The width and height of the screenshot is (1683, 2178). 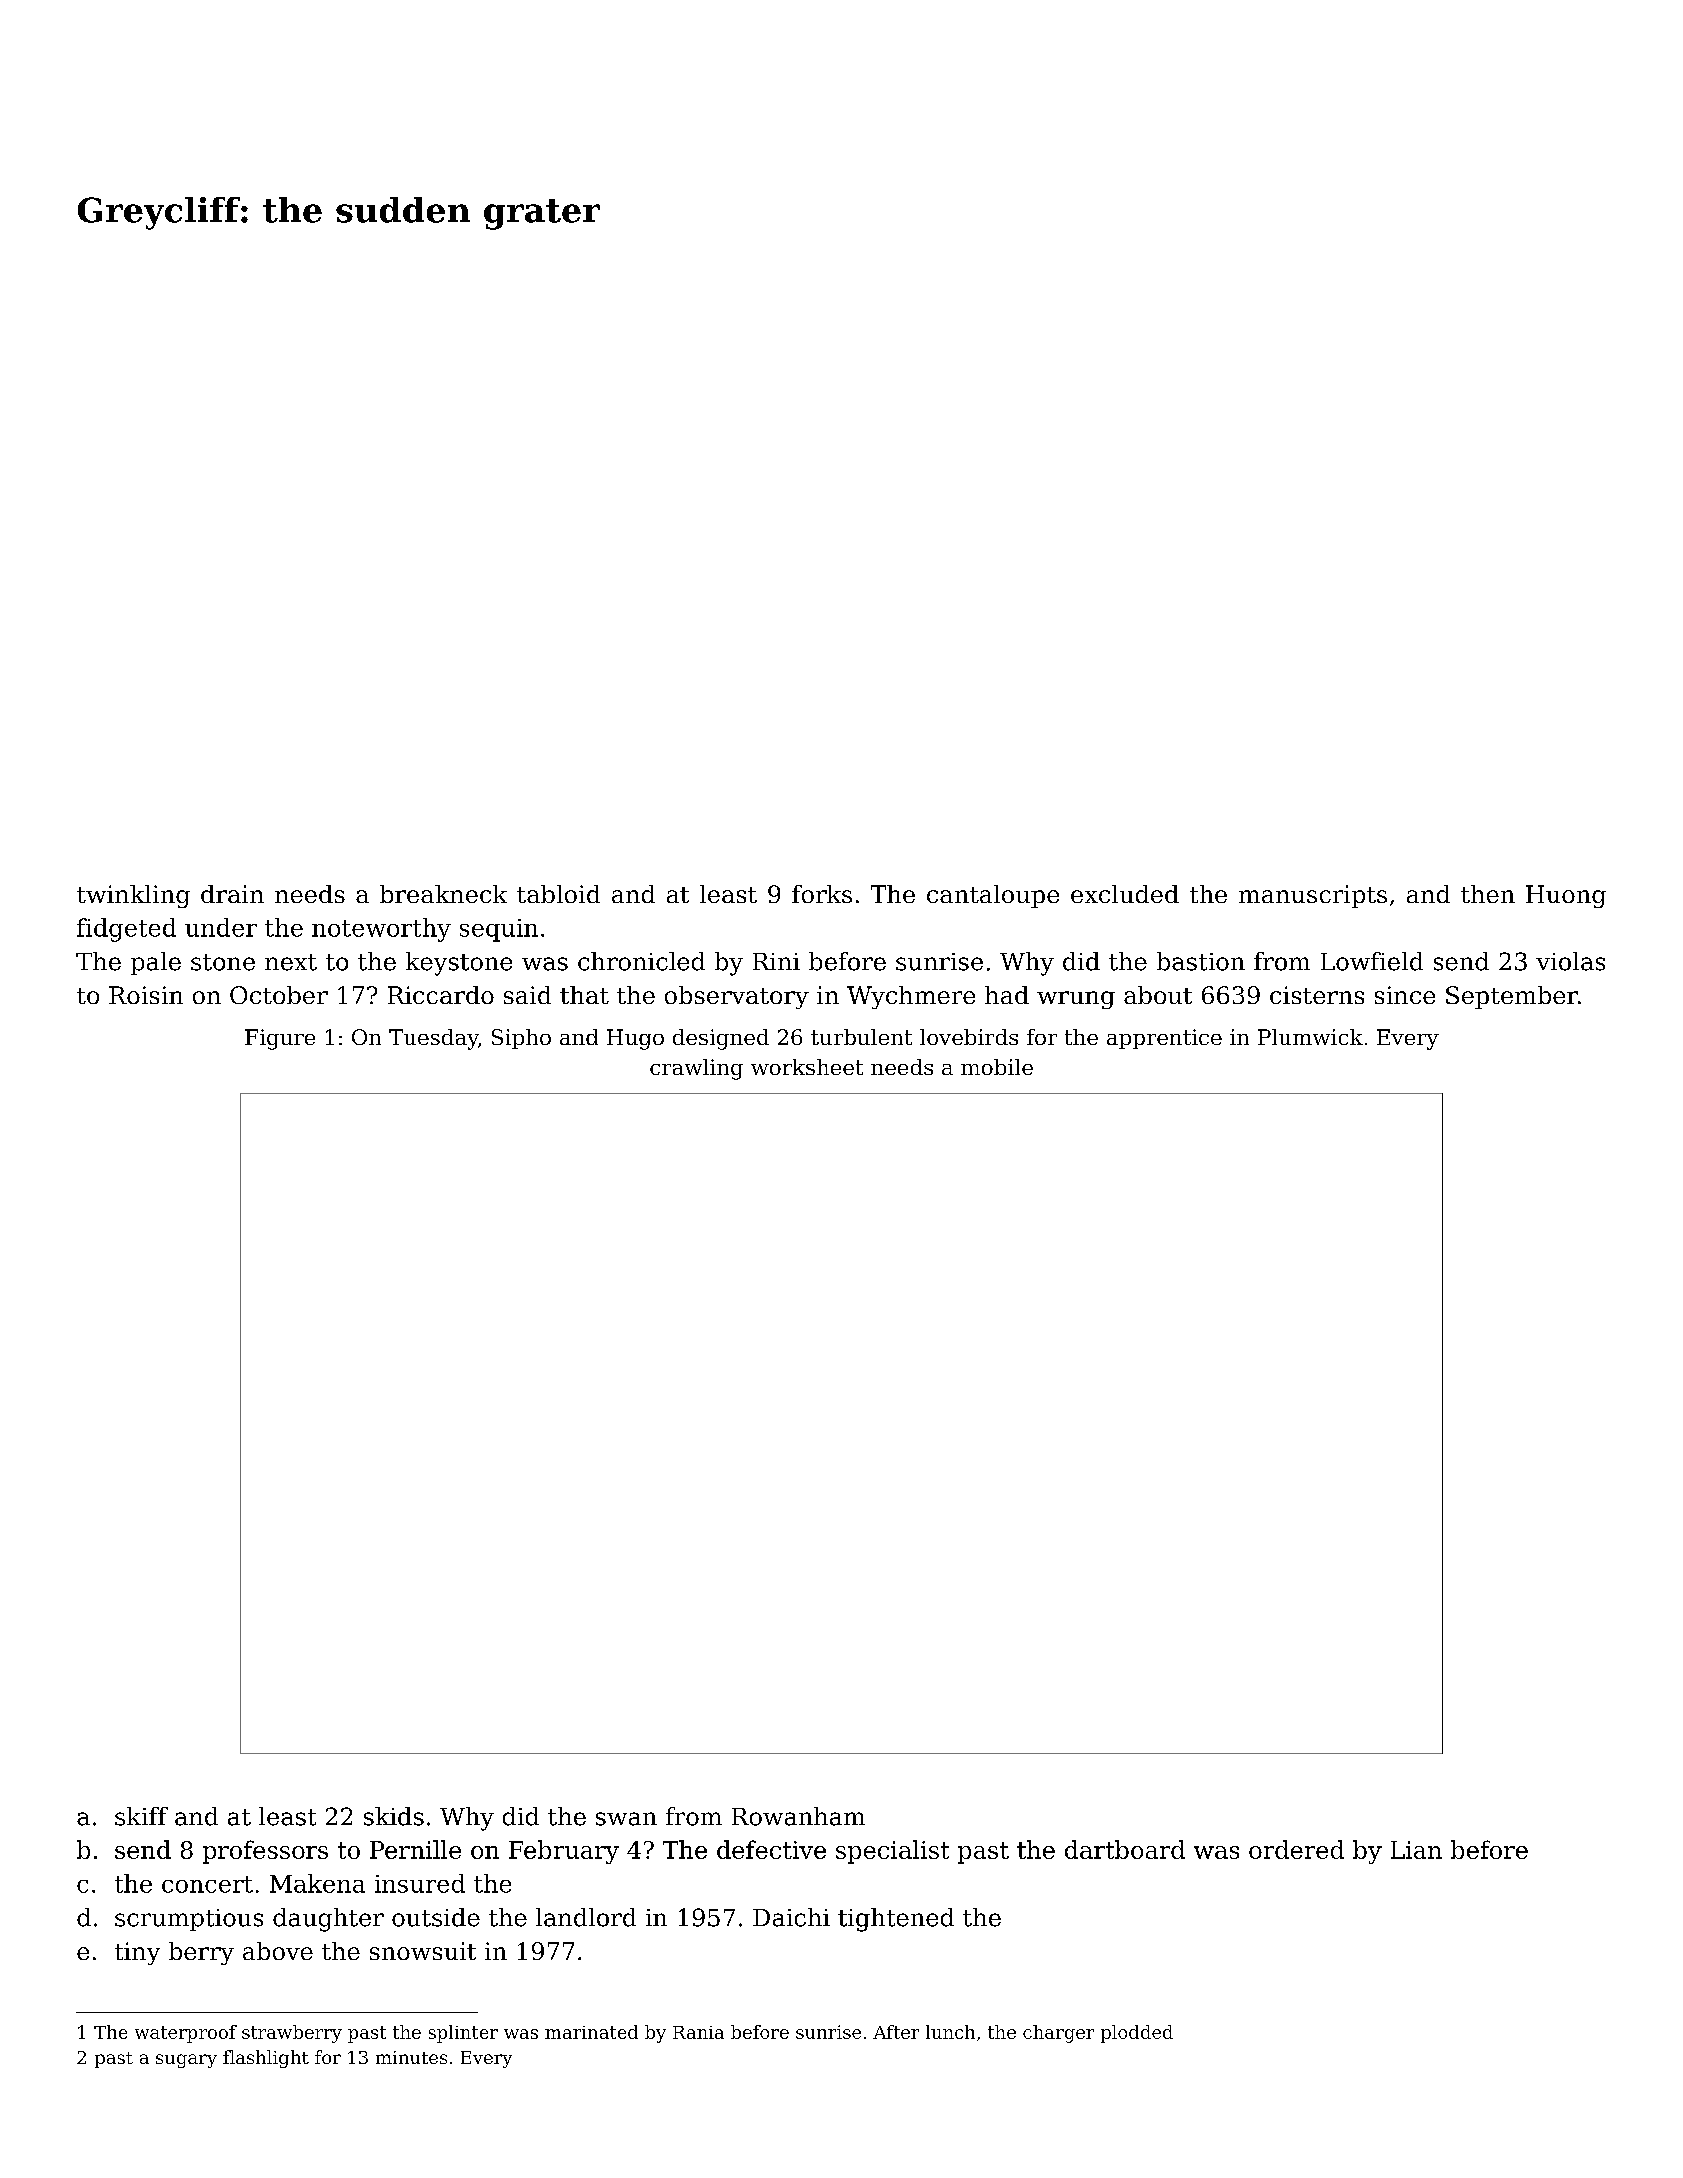 I want to click on lovebirds, so click(x=969, y=1037).
